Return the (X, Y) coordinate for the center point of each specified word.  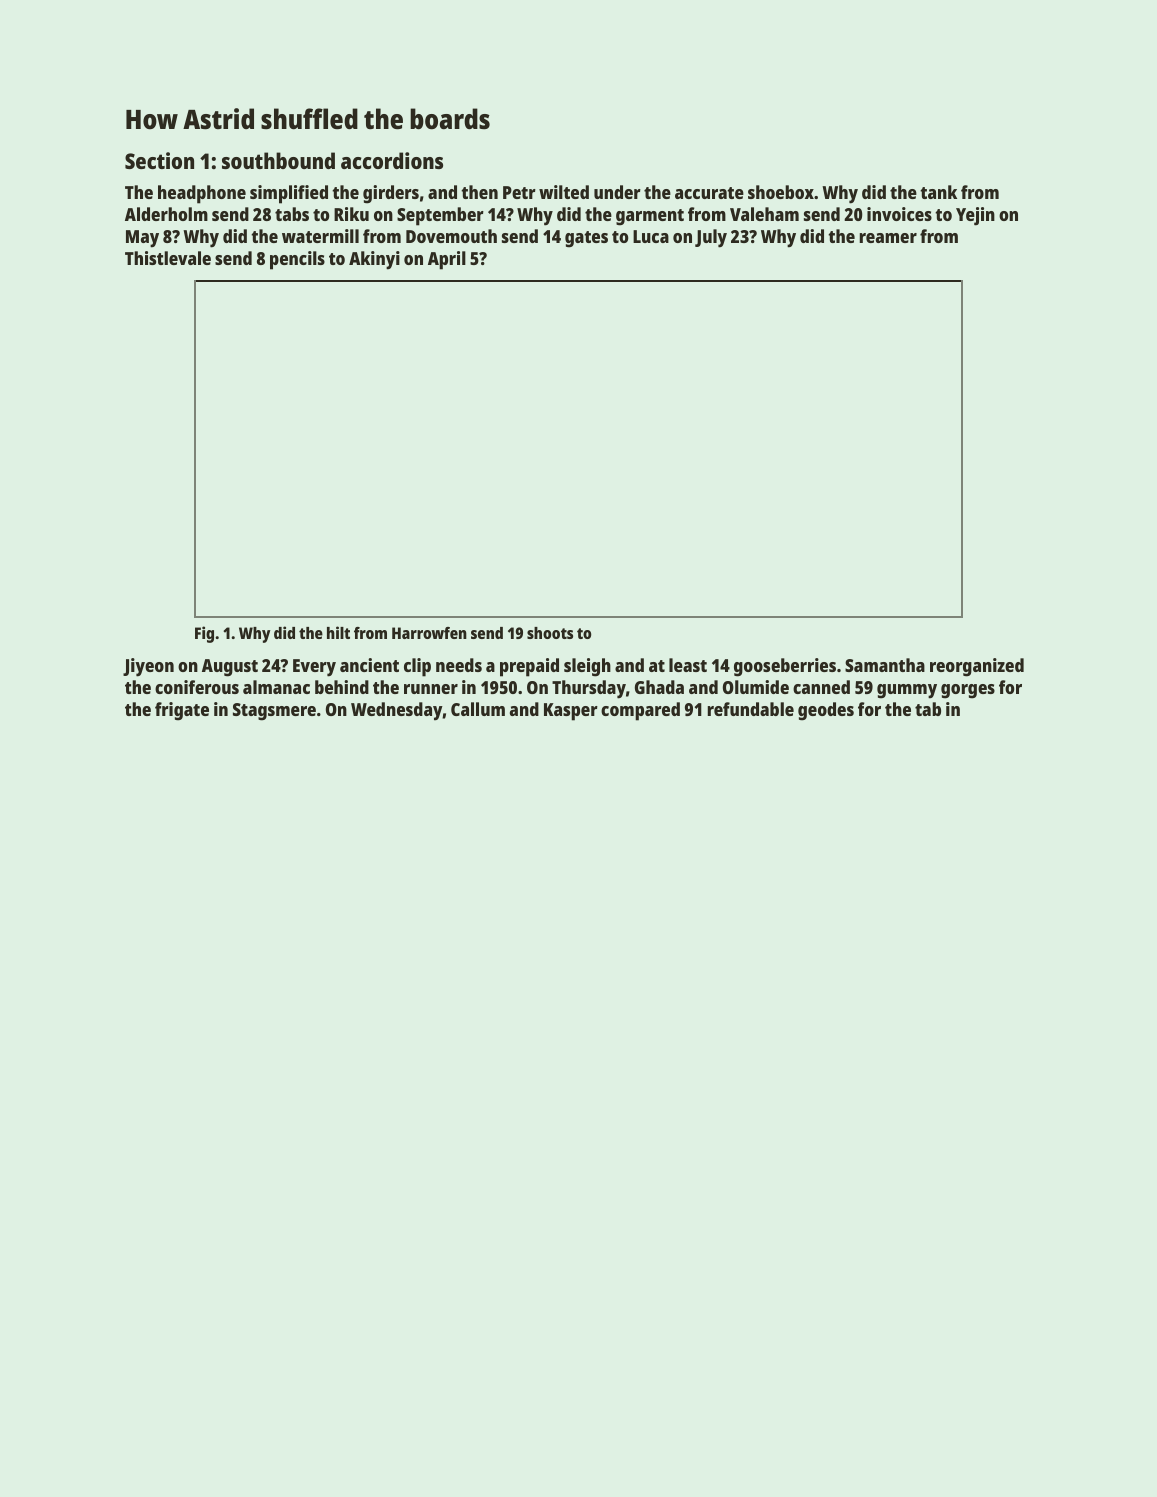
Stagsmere (274, 712)
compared (640, 711)
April (447, 260)
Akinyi (374, 260)
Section (159, 160)
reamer (888, 238)
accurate (709, 193)
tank (938, 192)
